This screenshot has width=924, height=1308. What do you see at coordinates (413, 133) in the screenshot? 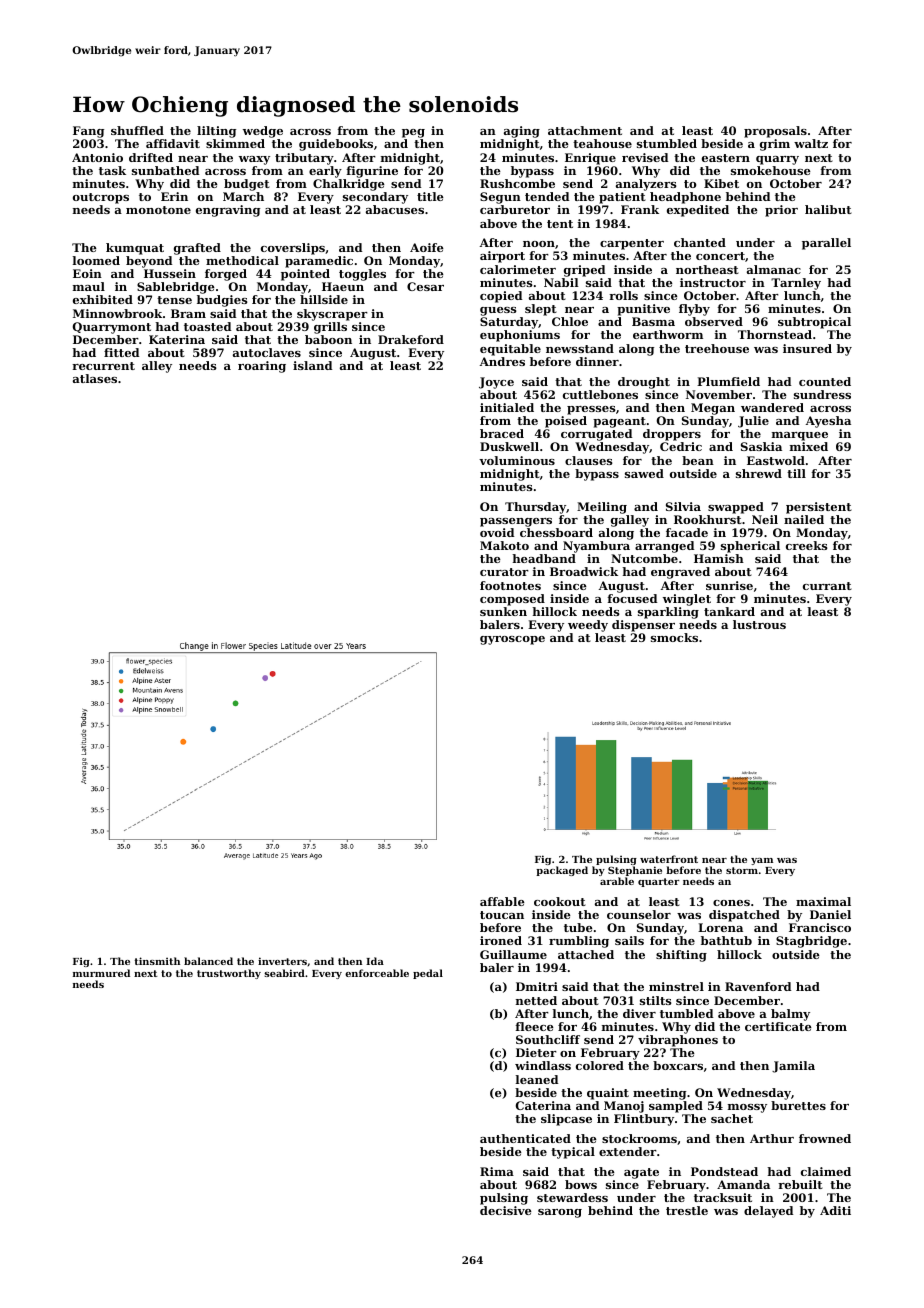
I see `peg` at bounding box center [413, 133].
